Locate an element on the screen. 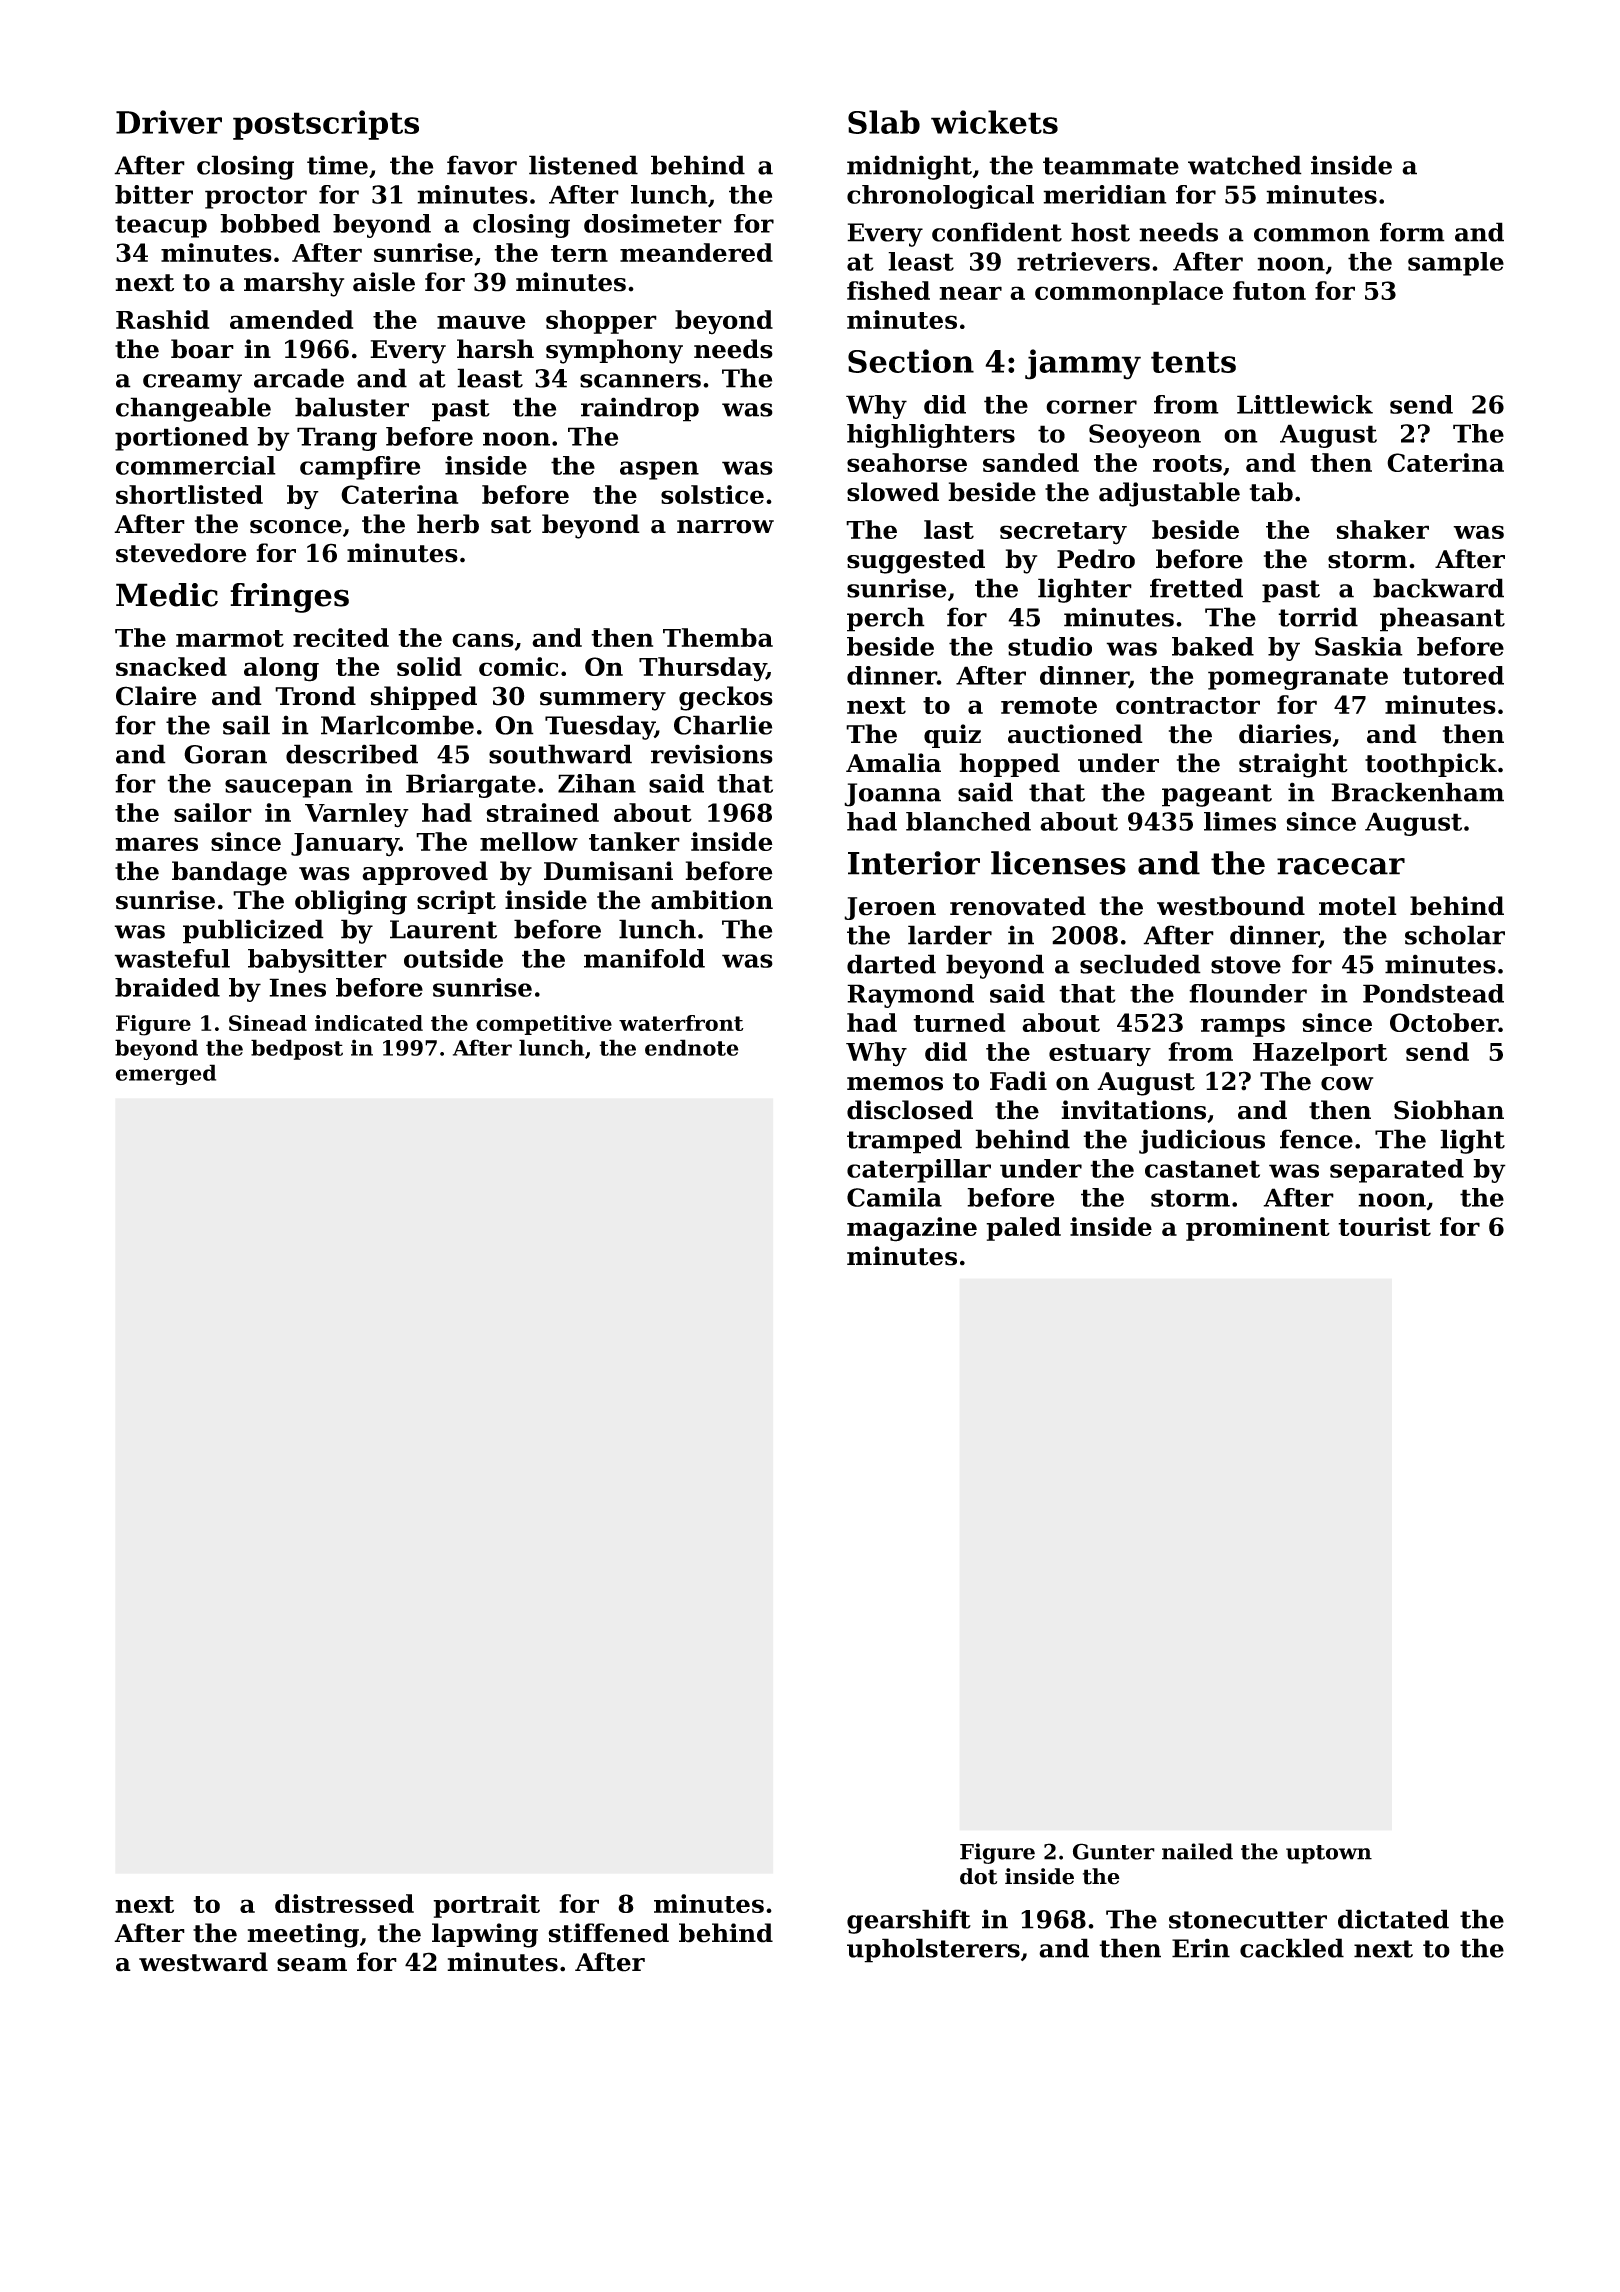 The width and height of the screenshot is (1620, 2292). Camila is located at coordinates (894, 1197).
